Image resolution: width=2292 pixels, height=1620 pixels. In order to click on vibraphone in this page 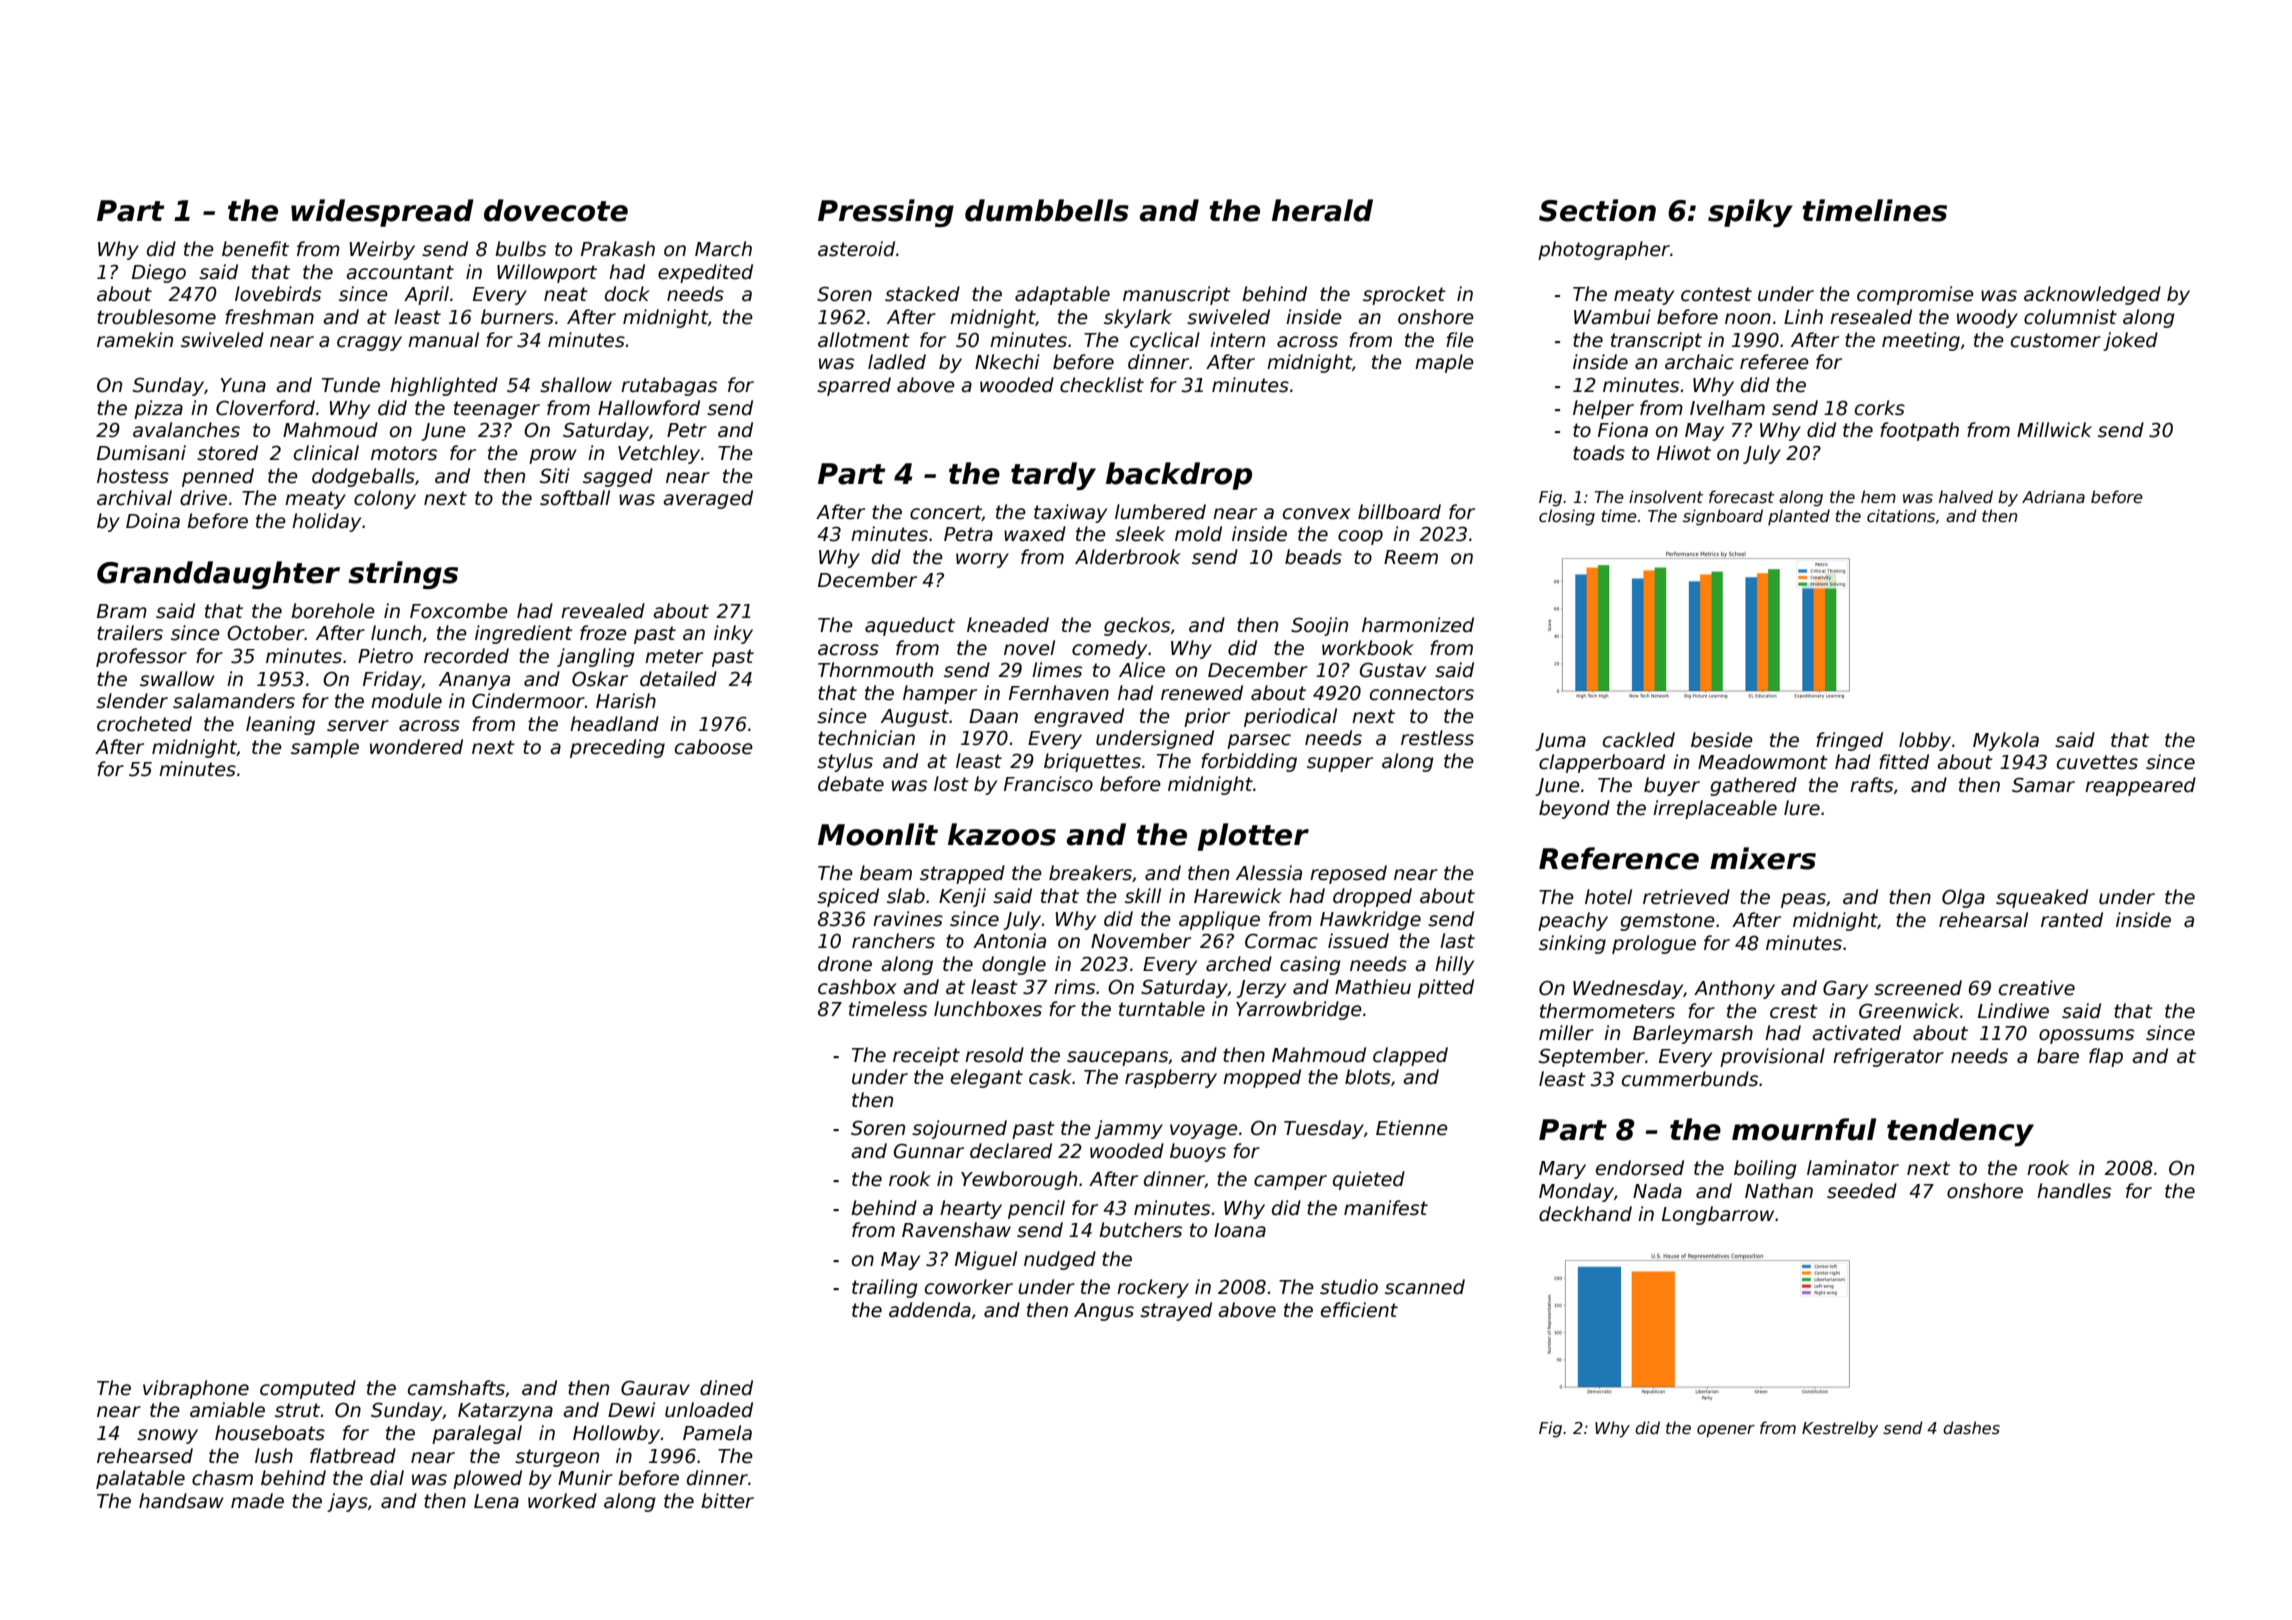, I will do `click(196, 1389)`.
